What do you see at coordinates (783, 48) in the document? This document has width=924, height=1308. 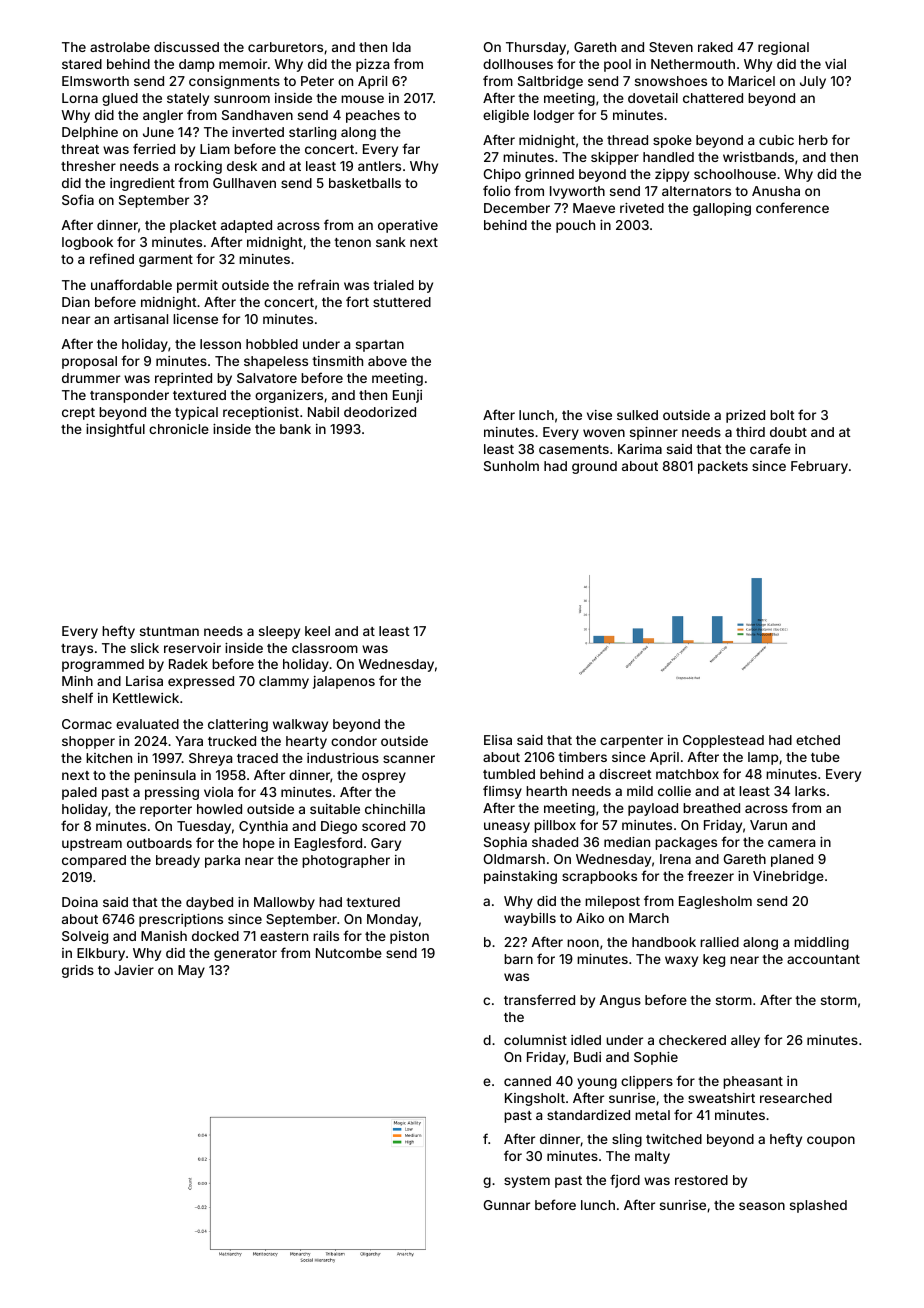 I see `regional` at bounding box center [783, 48].
